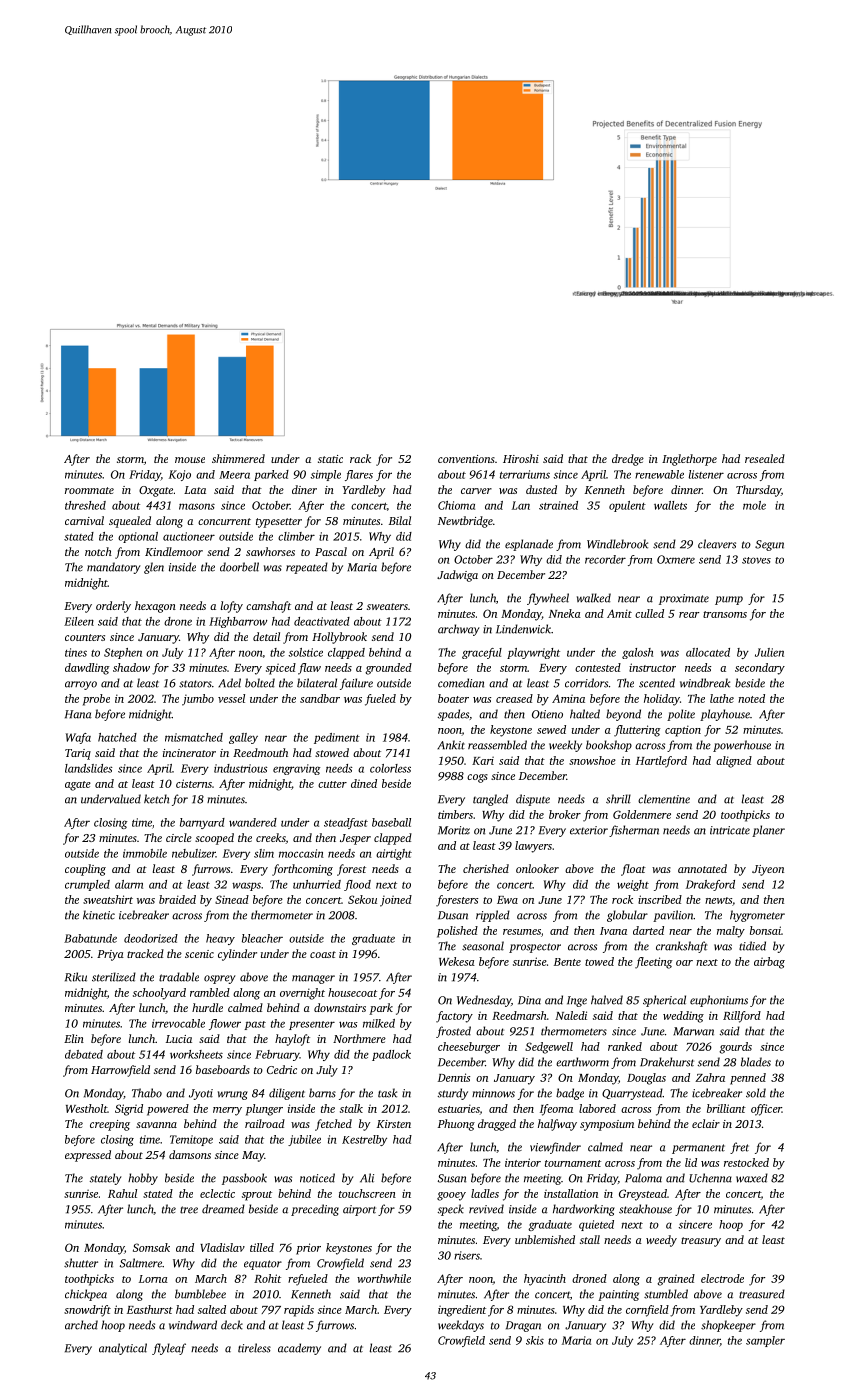 This image has height=1400, width=849. What do you see at coordinates (459, 630) in the image?
I see `archway` at bounding box center [459, 630].
